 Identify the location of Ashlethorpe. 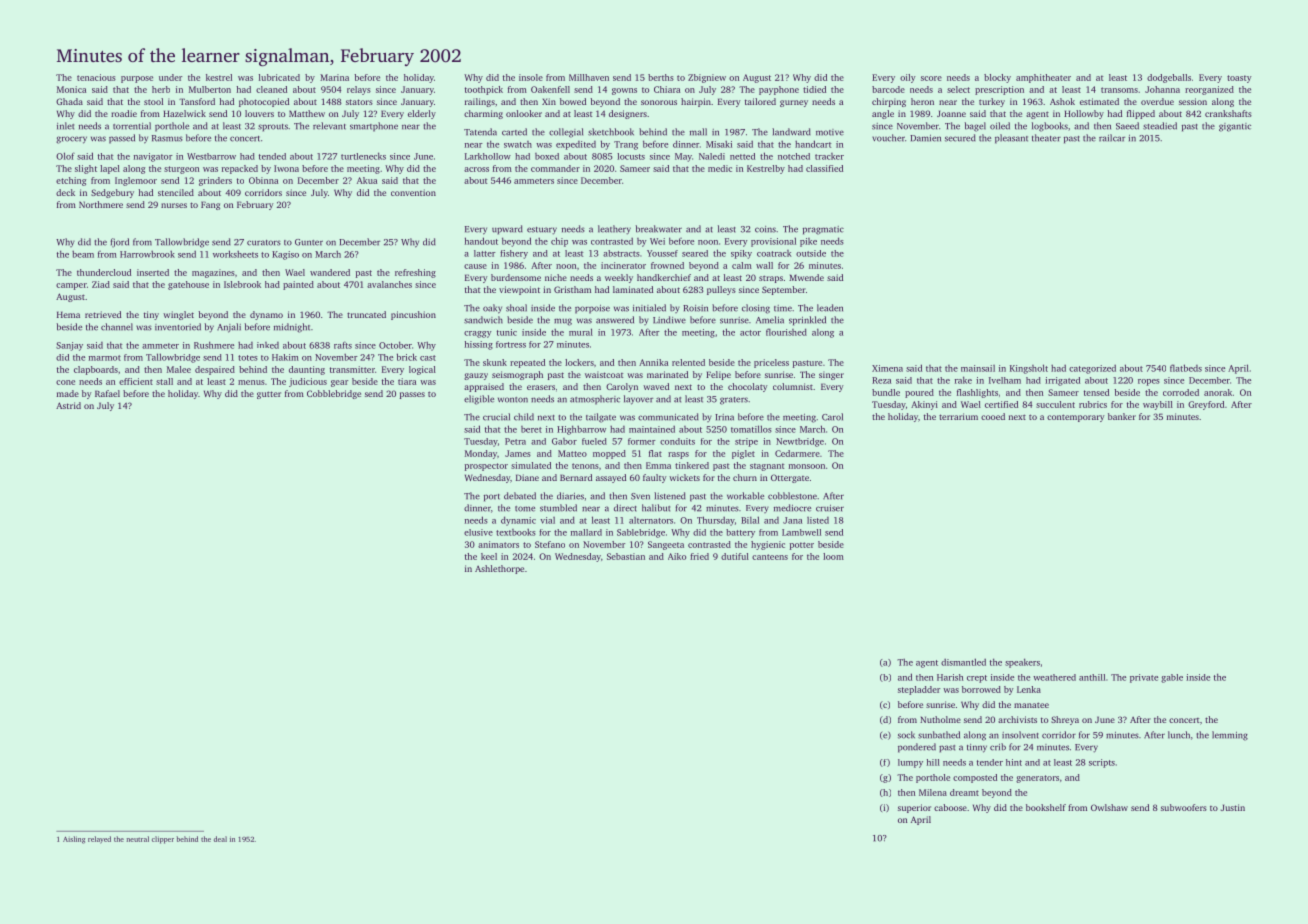
(499, 569).
